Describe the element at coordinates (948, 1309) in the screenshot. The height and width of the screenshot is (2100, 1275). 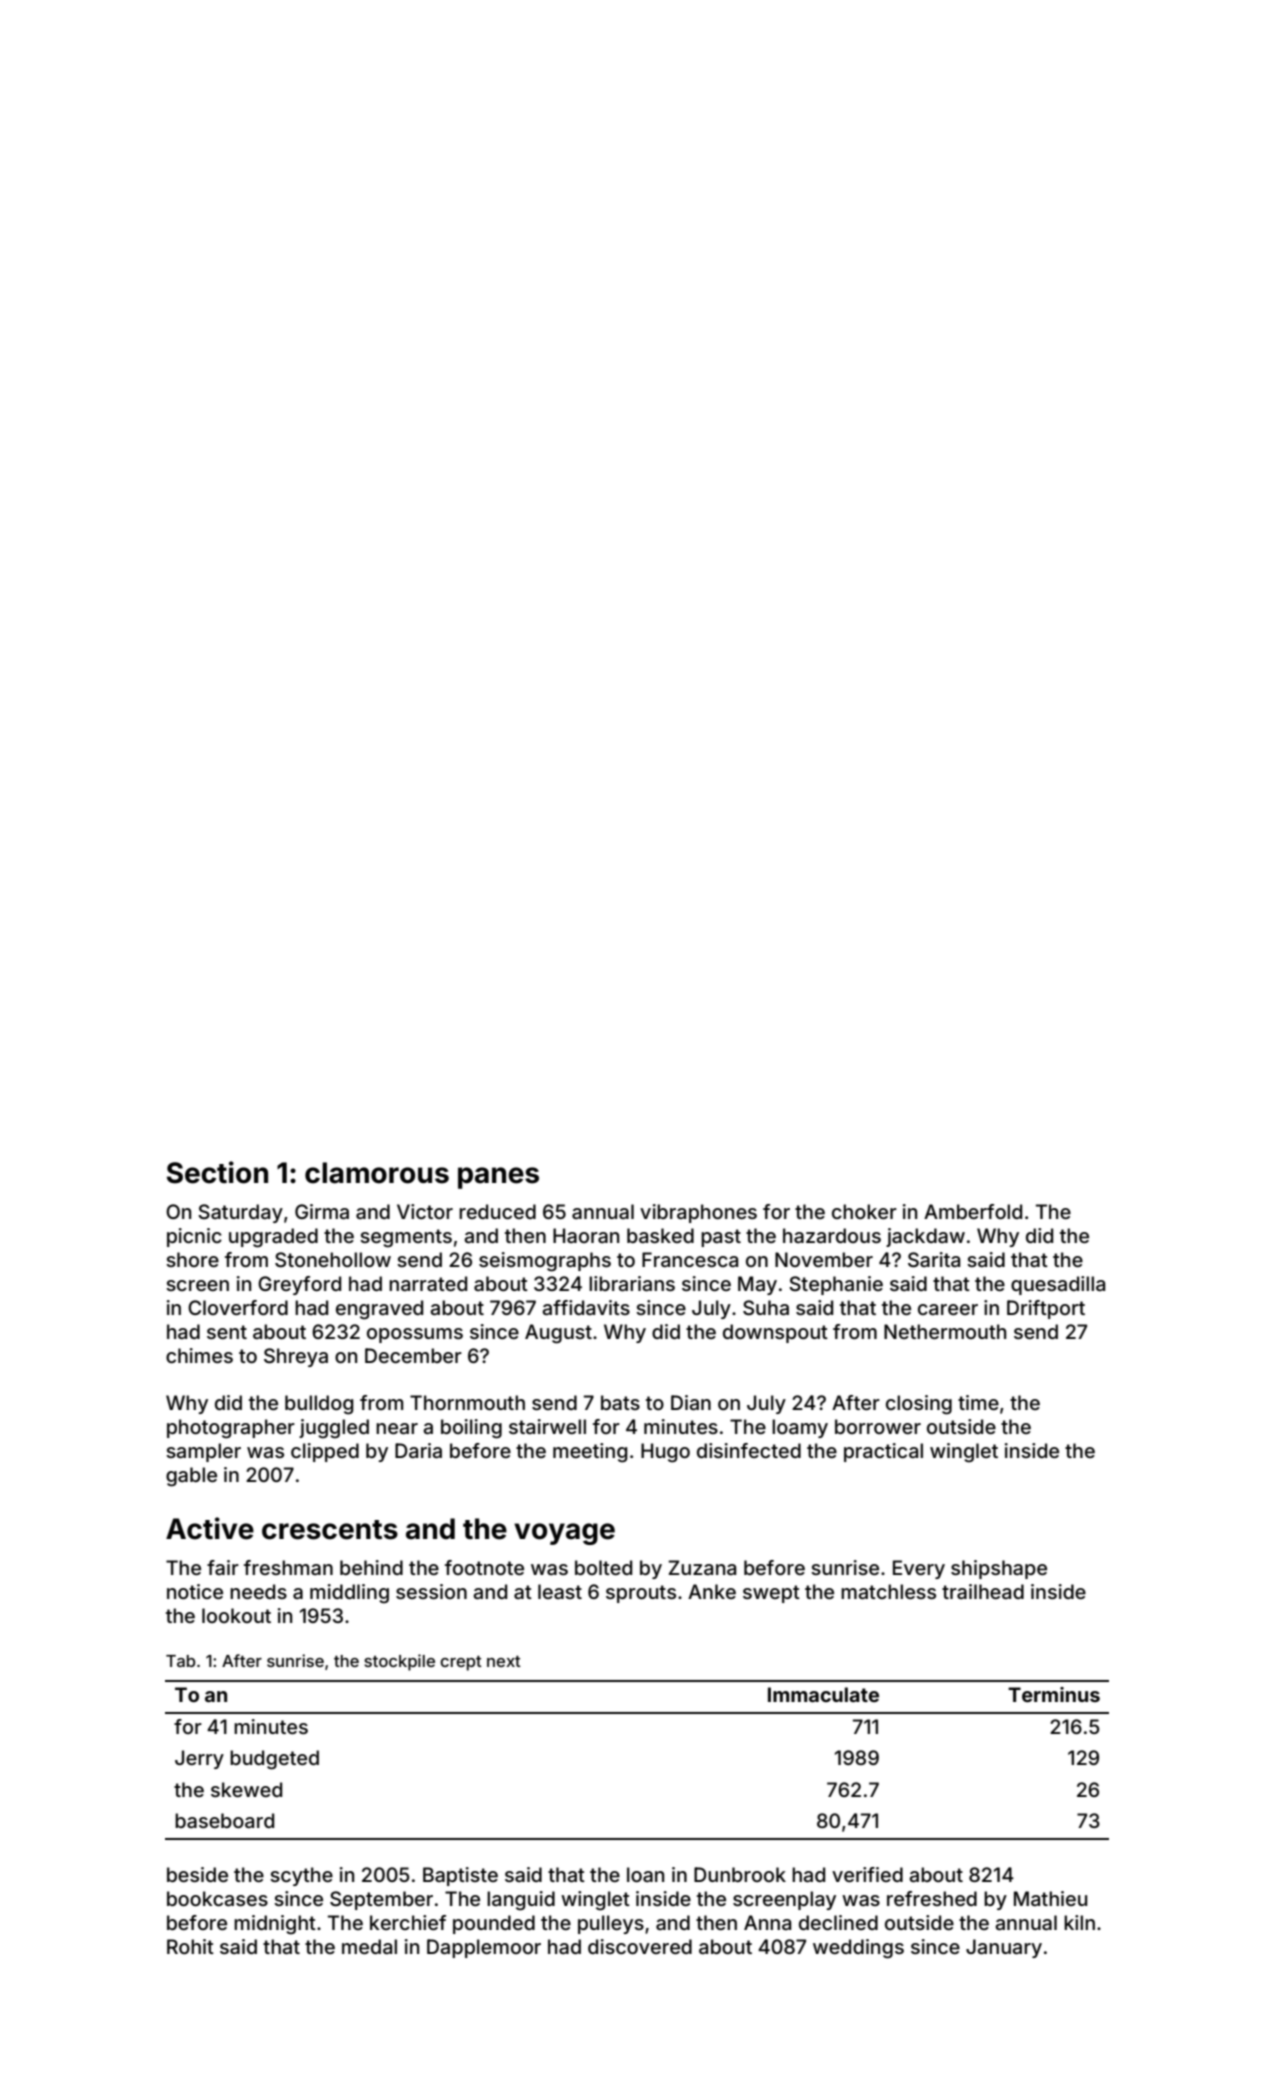
I see `career` at that location.
